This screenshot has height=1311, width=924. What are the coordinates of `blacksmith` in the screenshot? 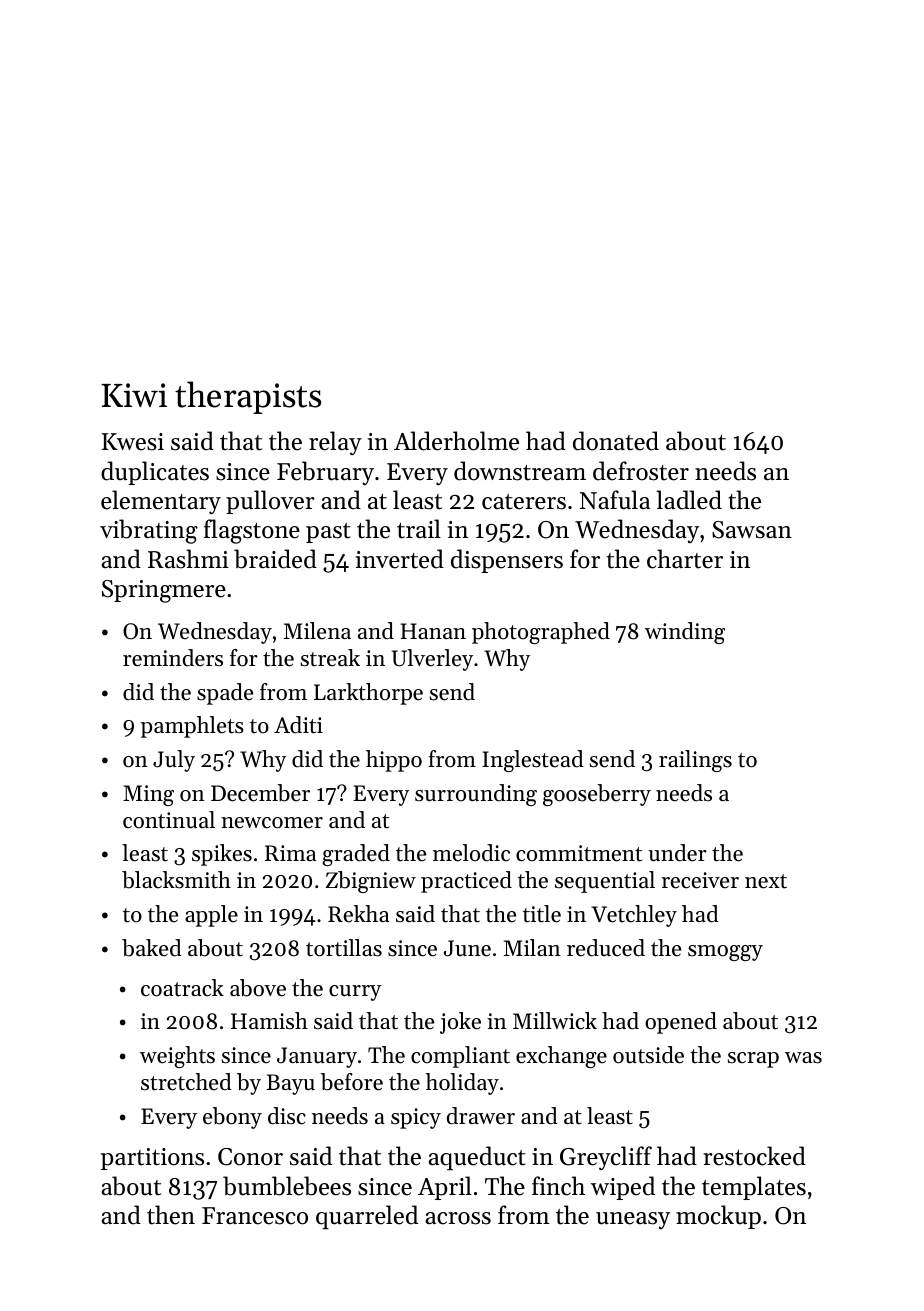 It's located at (176, 880).
